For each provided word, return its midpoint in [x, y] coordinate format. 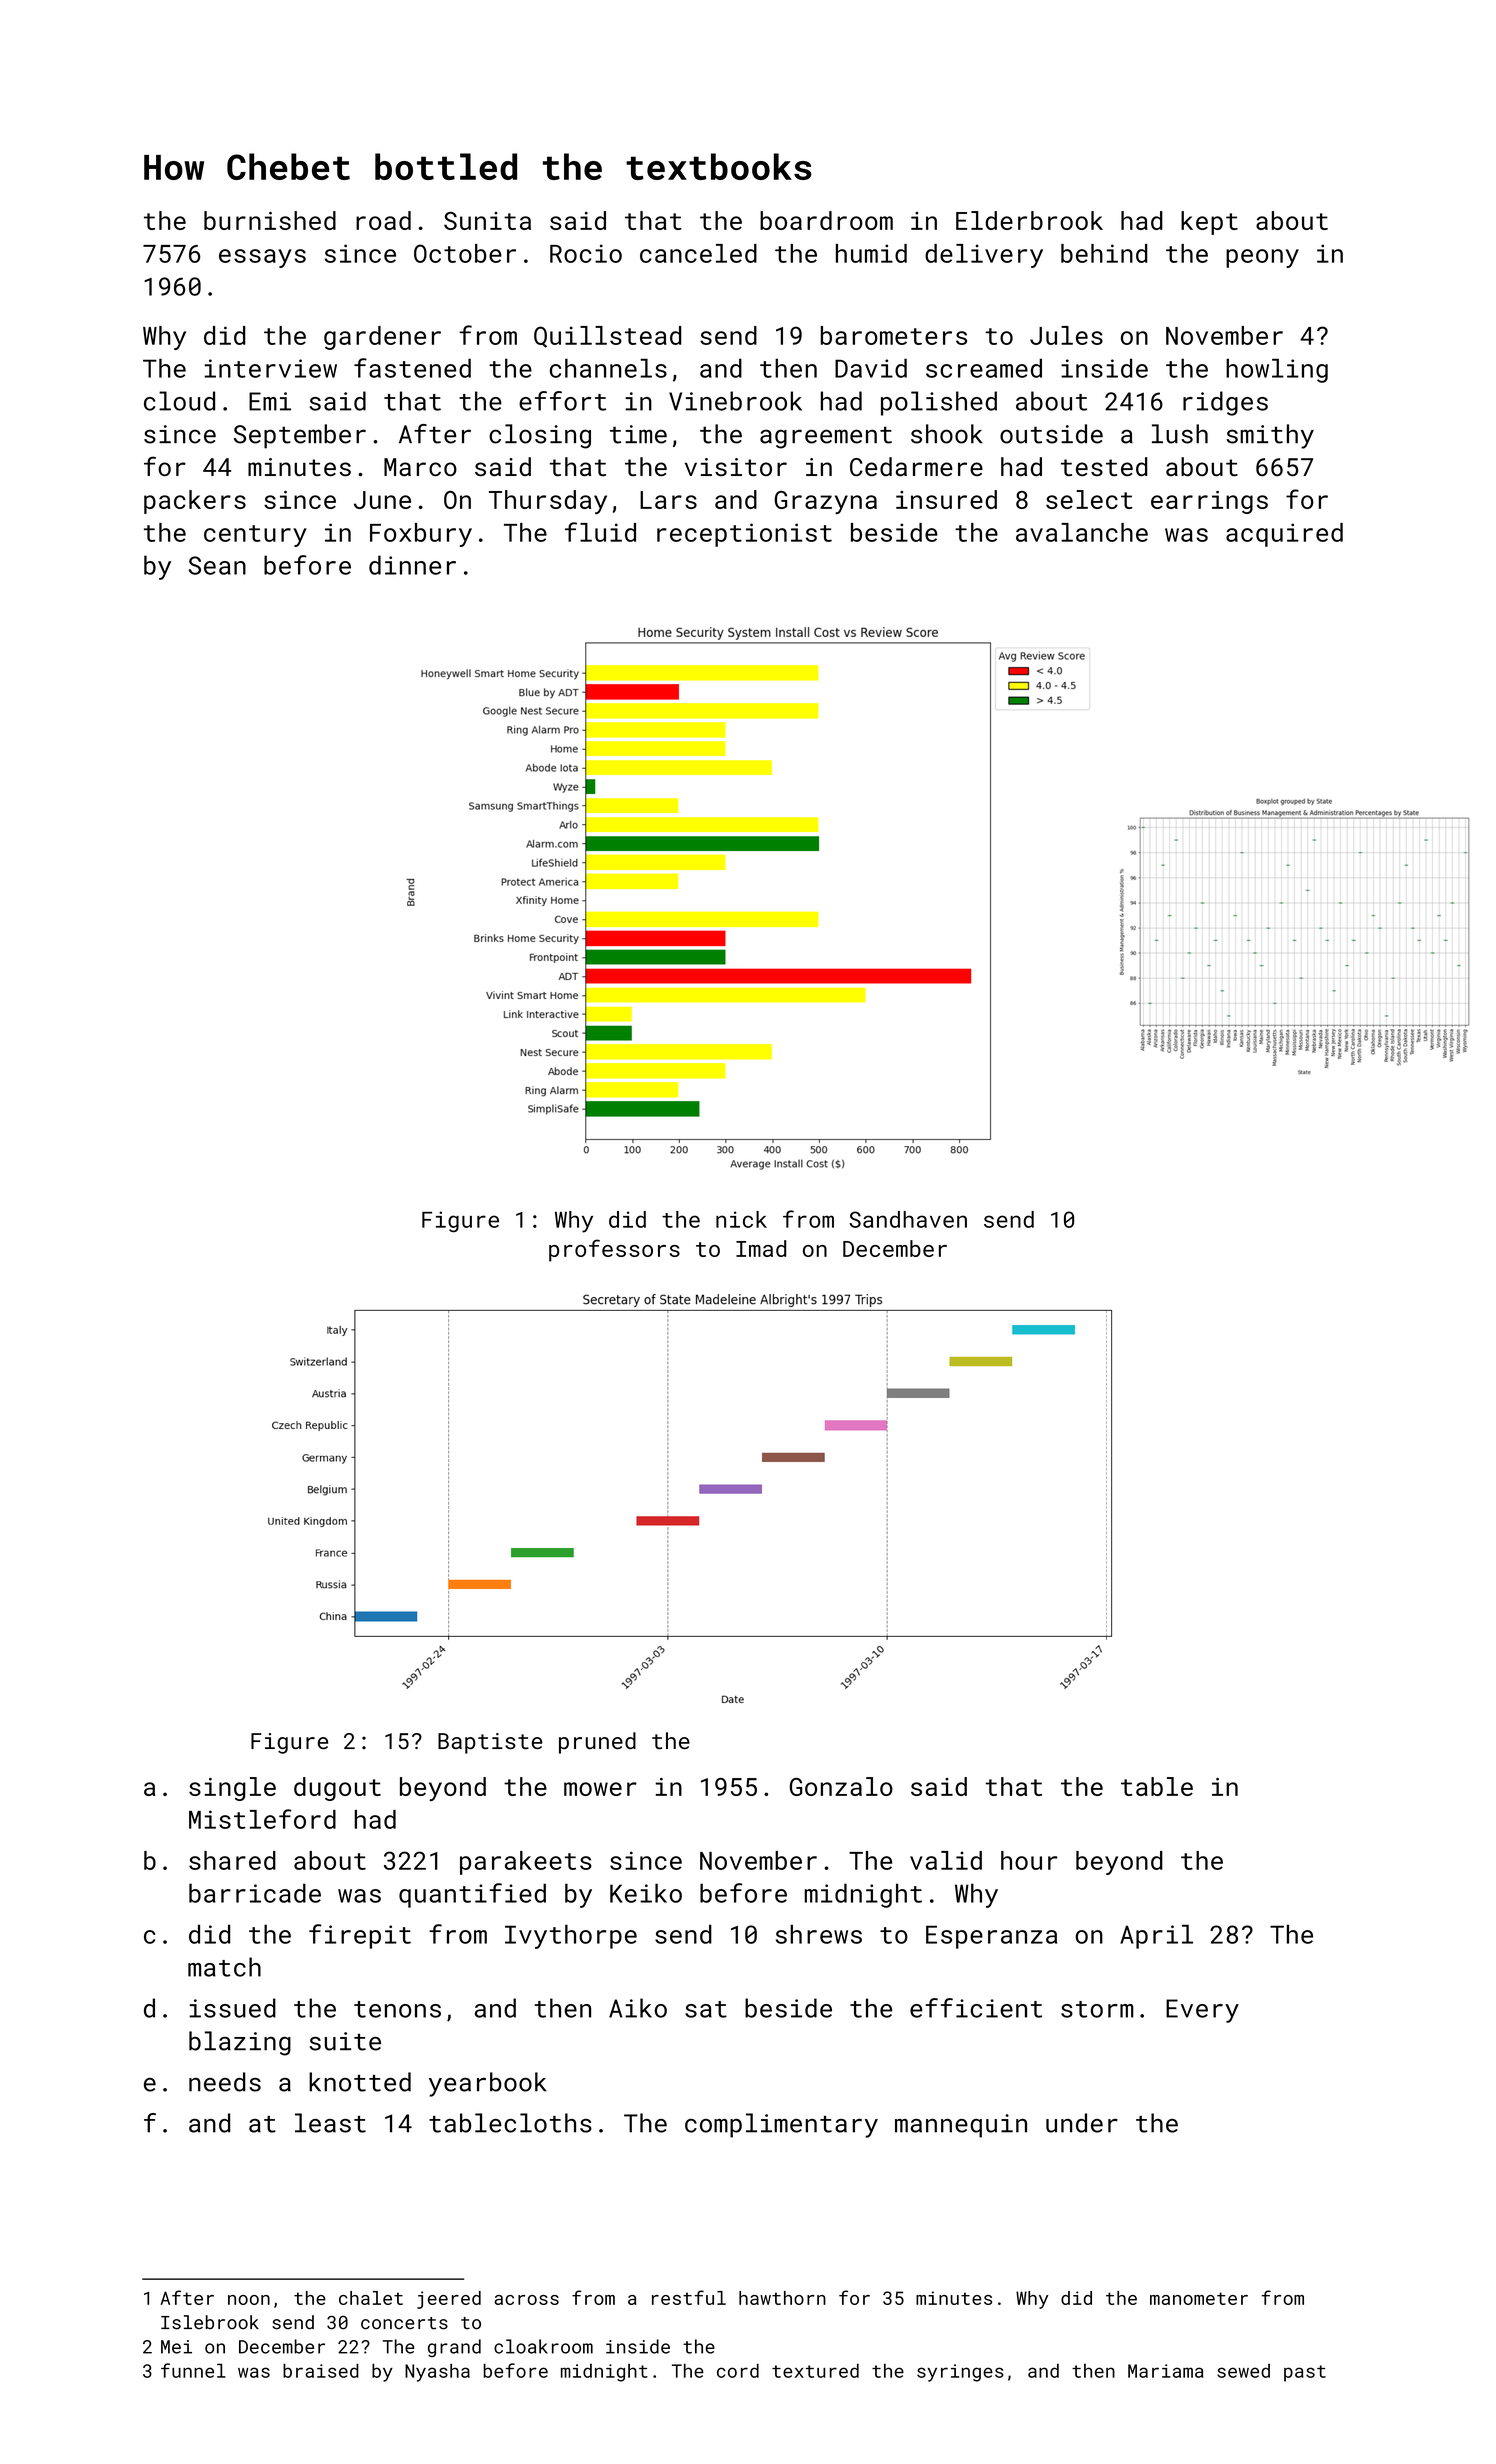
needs [225, 2082]
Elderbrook [1029, 220]
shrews [819, 1934]
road [383, 220]
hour [1029, 1860]
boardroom [826, 220]
